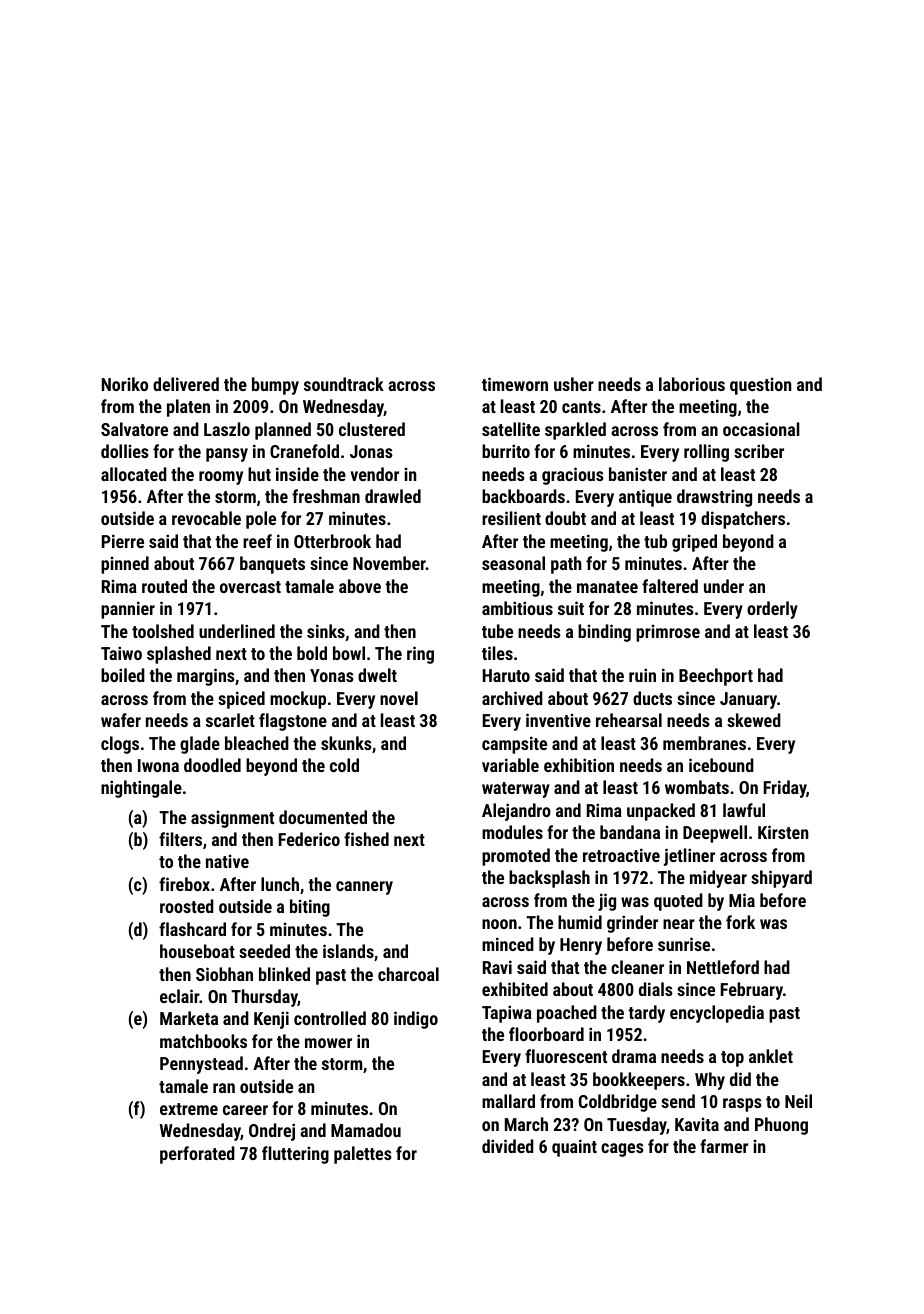 The image size is (924, 1314). What do you see at coordinates (716, 677) in the page?
I see `Beechport` at bounding box center [716, 677].
